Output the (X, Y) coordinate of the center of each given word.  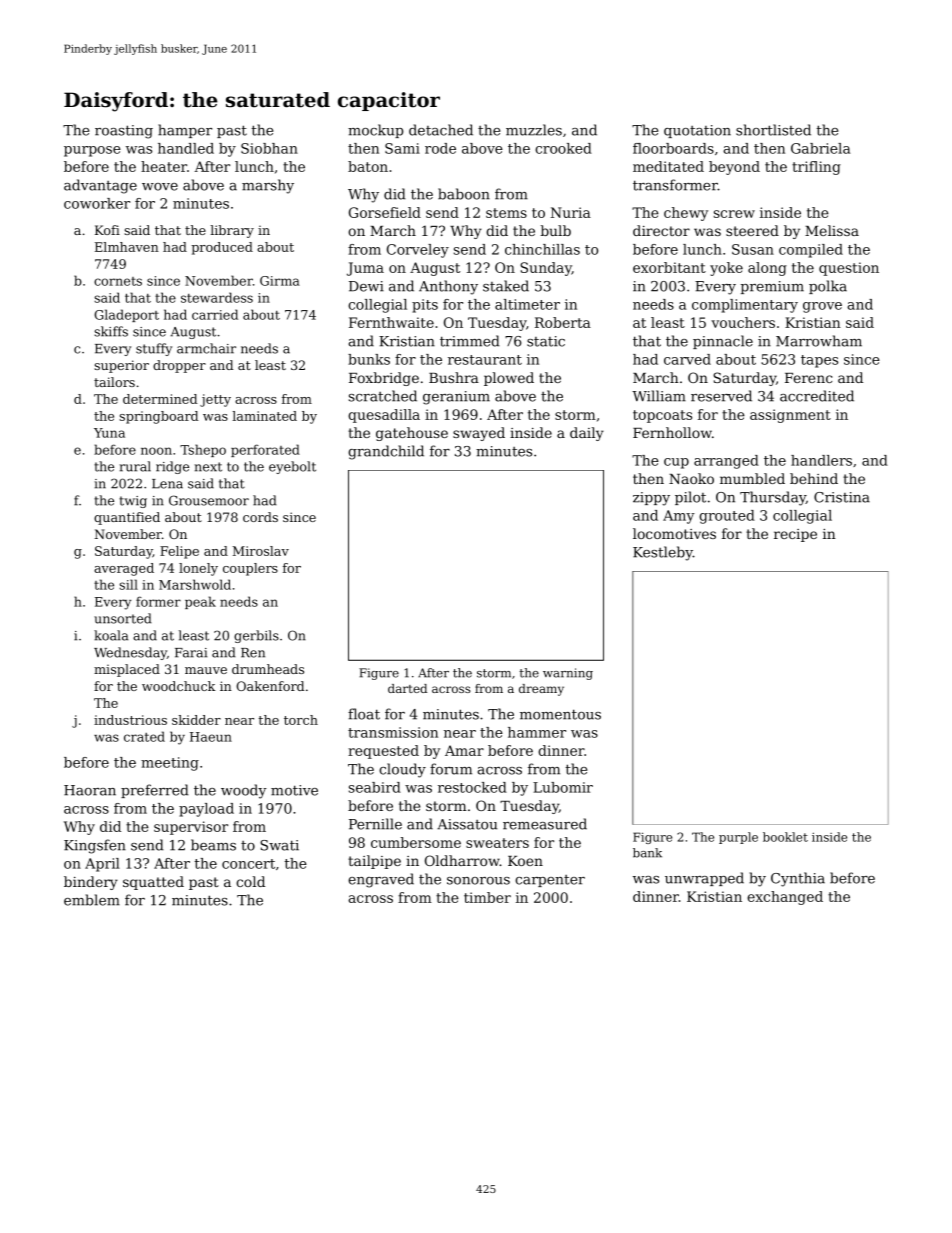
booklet (785, 837)
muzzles (534, 130)
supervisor (191, 828)
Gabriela (820, 148)
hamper (185, 131)
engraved (381, 880)
